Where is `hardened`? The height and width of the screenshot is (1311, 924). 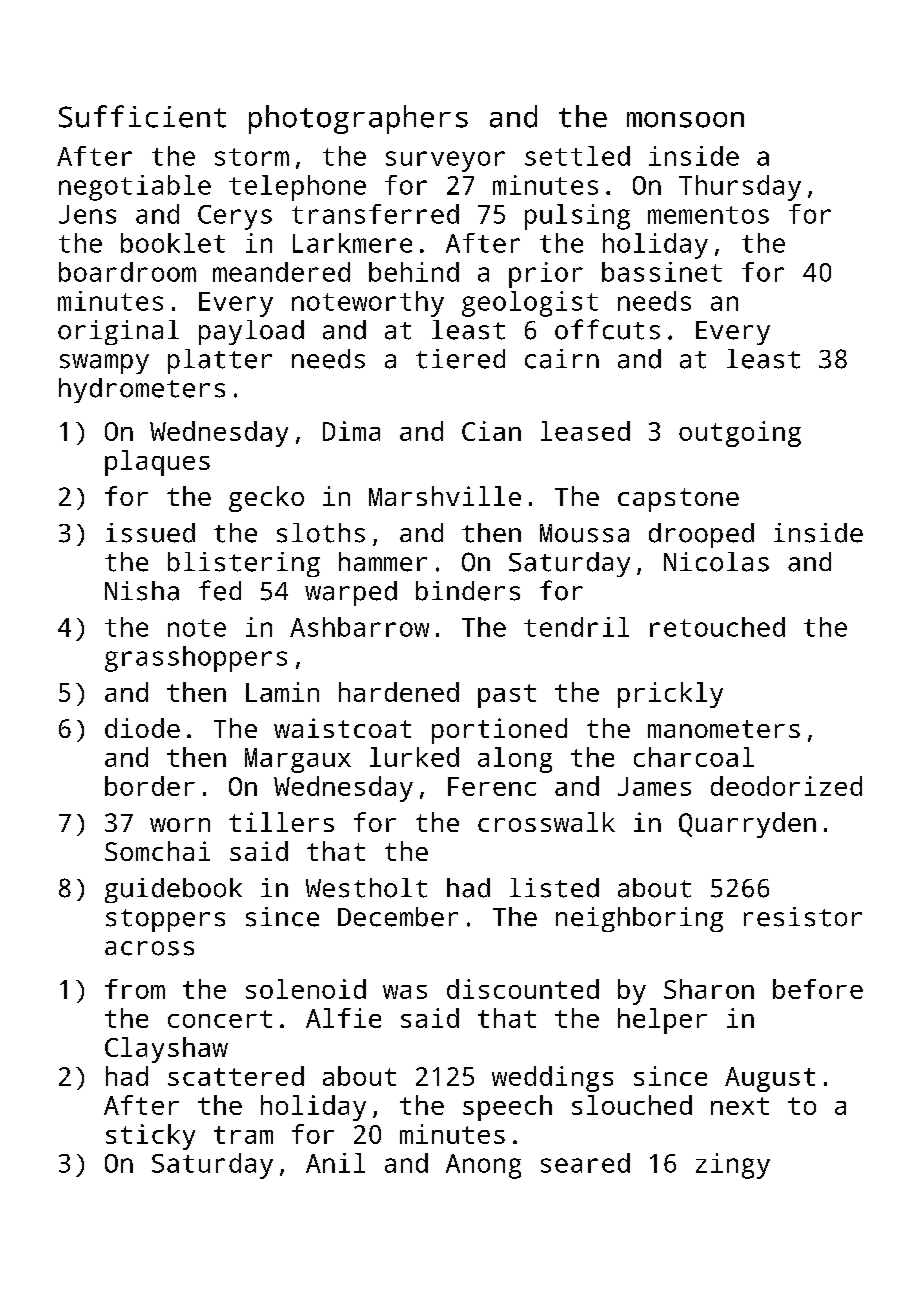
hardened is located at coordinates (399, 692).
